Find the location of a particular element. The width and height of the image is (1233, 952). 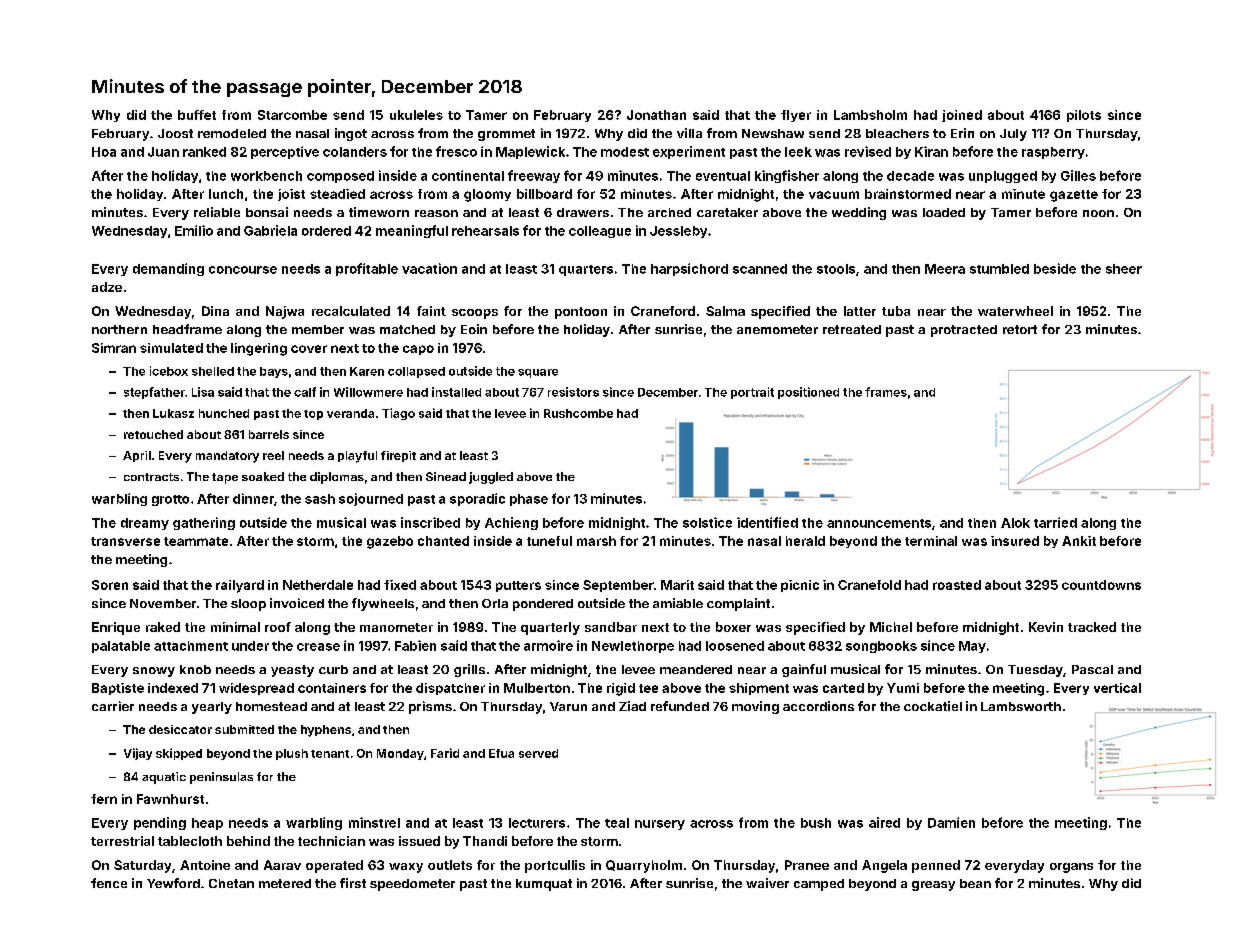

greasy is located at coordinates (933, 886).
